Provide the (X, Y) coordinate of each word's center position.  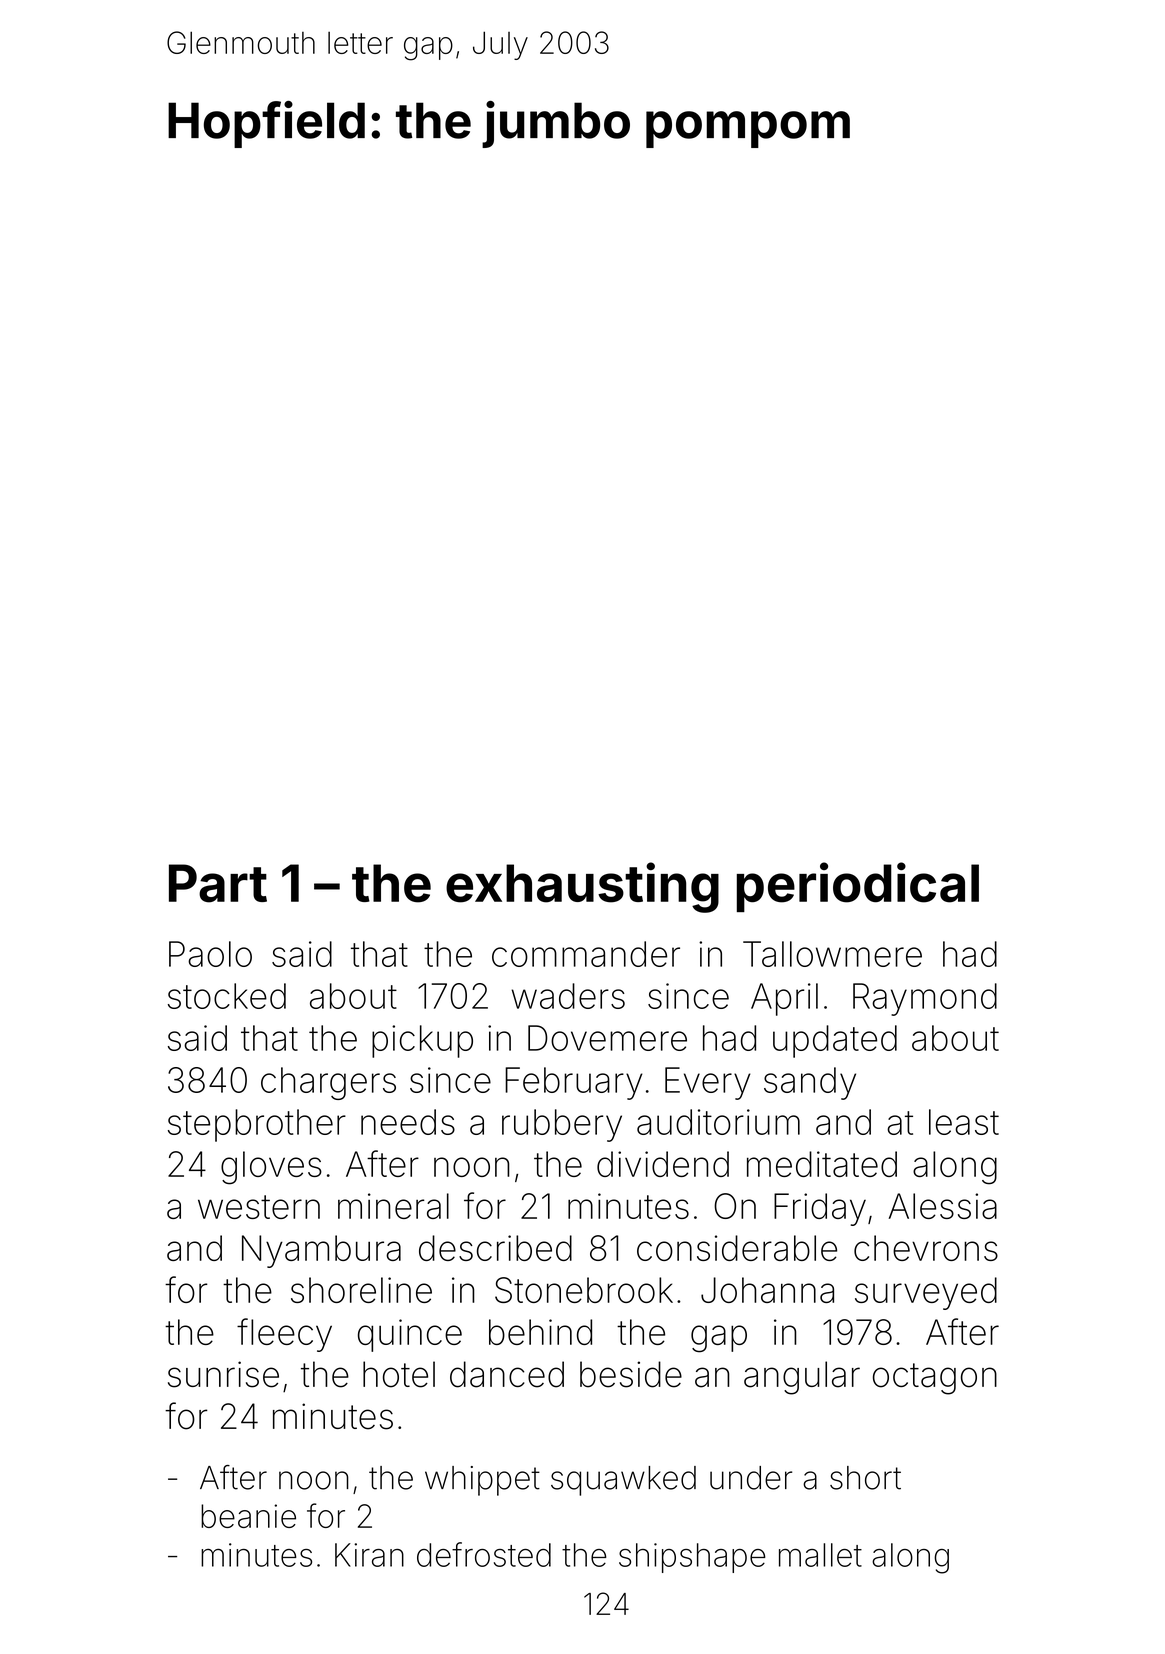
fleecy (284, 1335)
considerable (737, 1248)
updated (835, 1041)
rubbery (562, 1125)
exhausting (582, 887)
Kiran (369, 1555)
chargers (328, 1083)
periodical (858, 887)
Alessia (943, 1206)
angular (802, 1378)
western (259, 1207)
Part (218, 883)
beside (631, 1374)
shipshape (692, 1558)
